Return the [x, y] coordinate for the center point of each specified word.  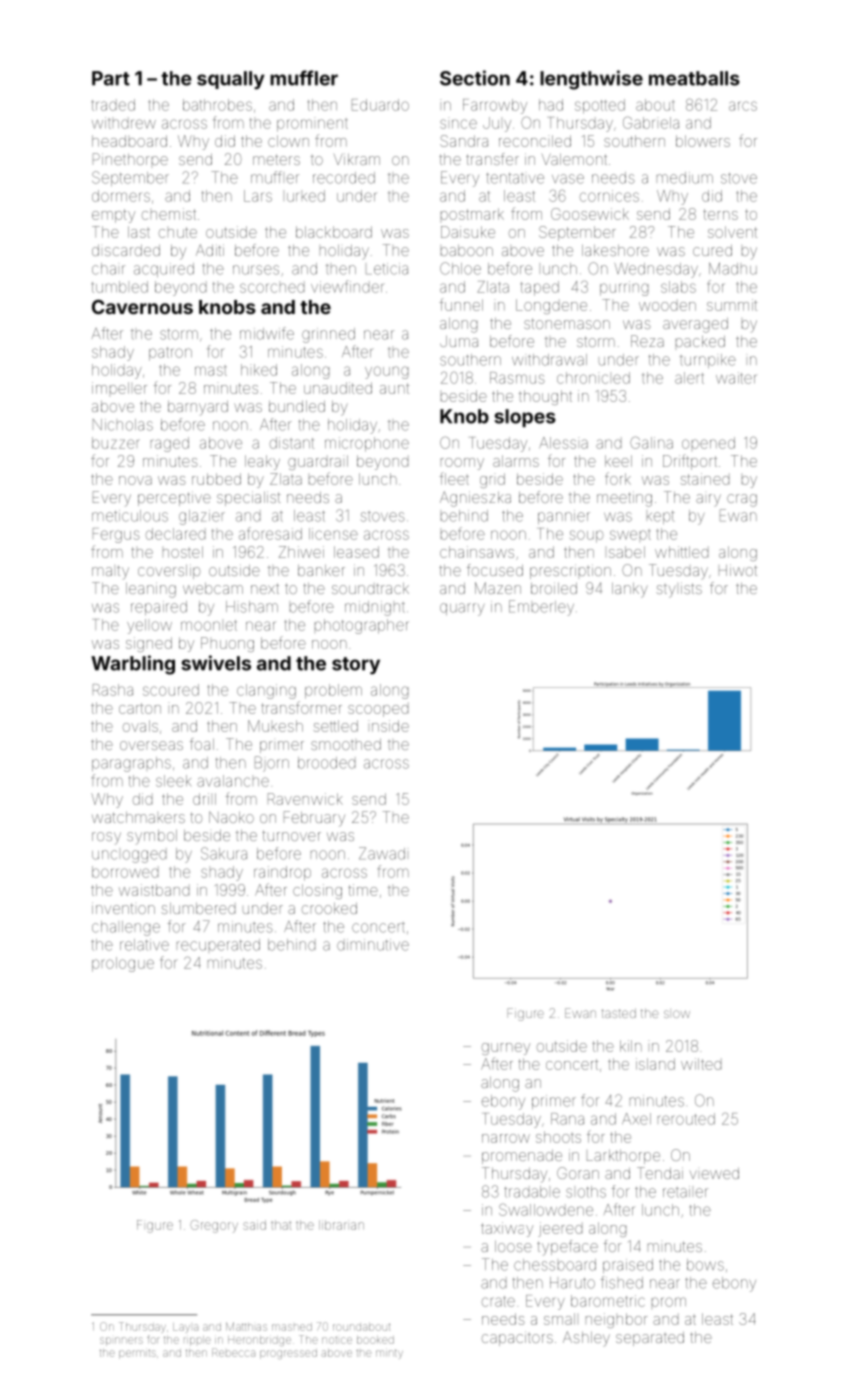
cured [712, 250]
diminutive [373, 945]
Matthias [246, 1326]
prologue [123, 964]
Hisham [252, 607]
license [333, 534]
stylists [679, 590]
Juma [459, 341]
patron [170, 354]
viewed [714, 1173]
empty [113, 216]
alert [689, 378]
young [386, 372]
